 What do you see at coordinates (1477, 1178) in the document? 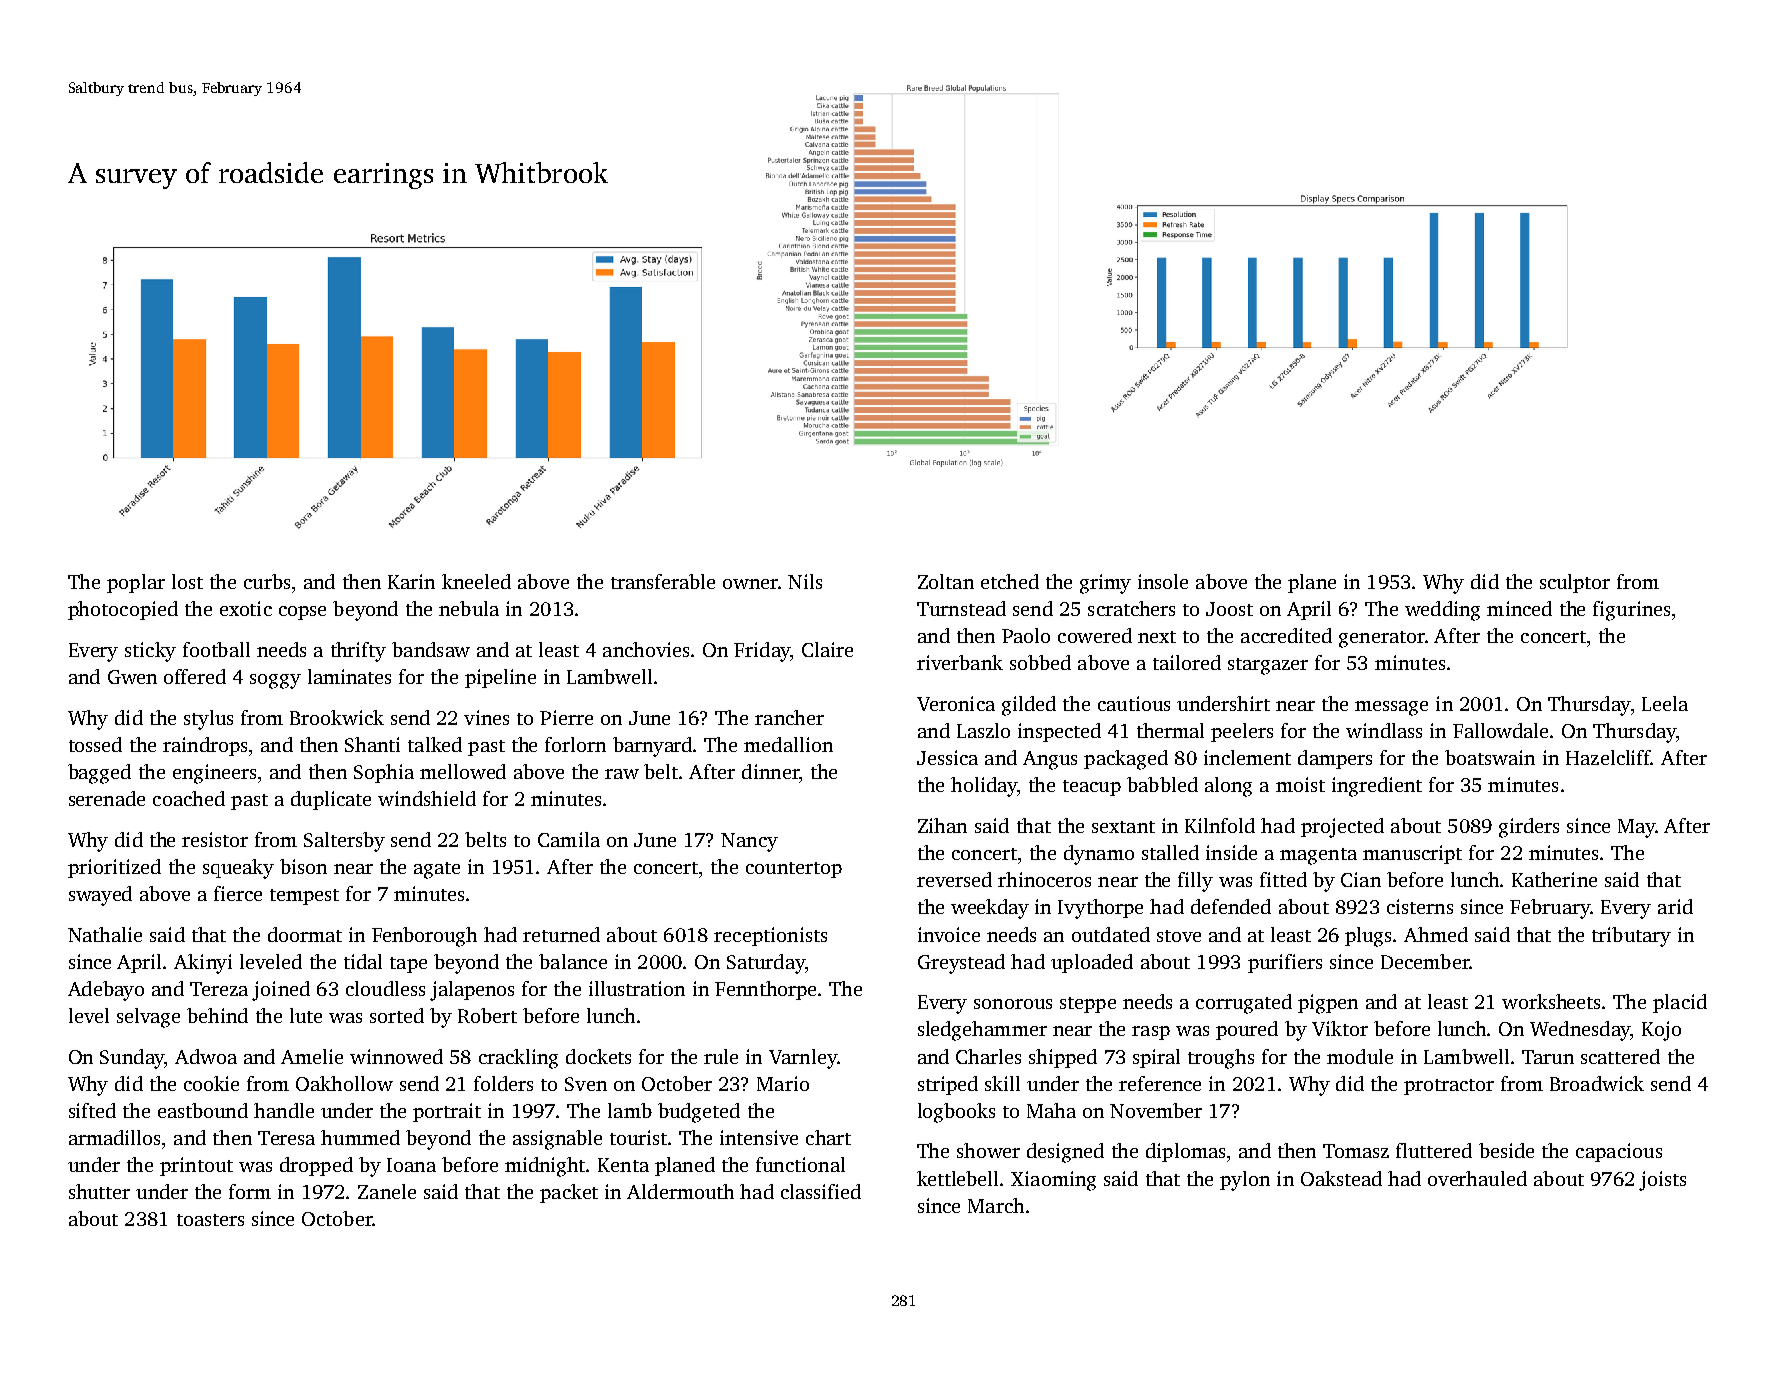
I see `overhauled` at bounding box center [1477, 1178].
